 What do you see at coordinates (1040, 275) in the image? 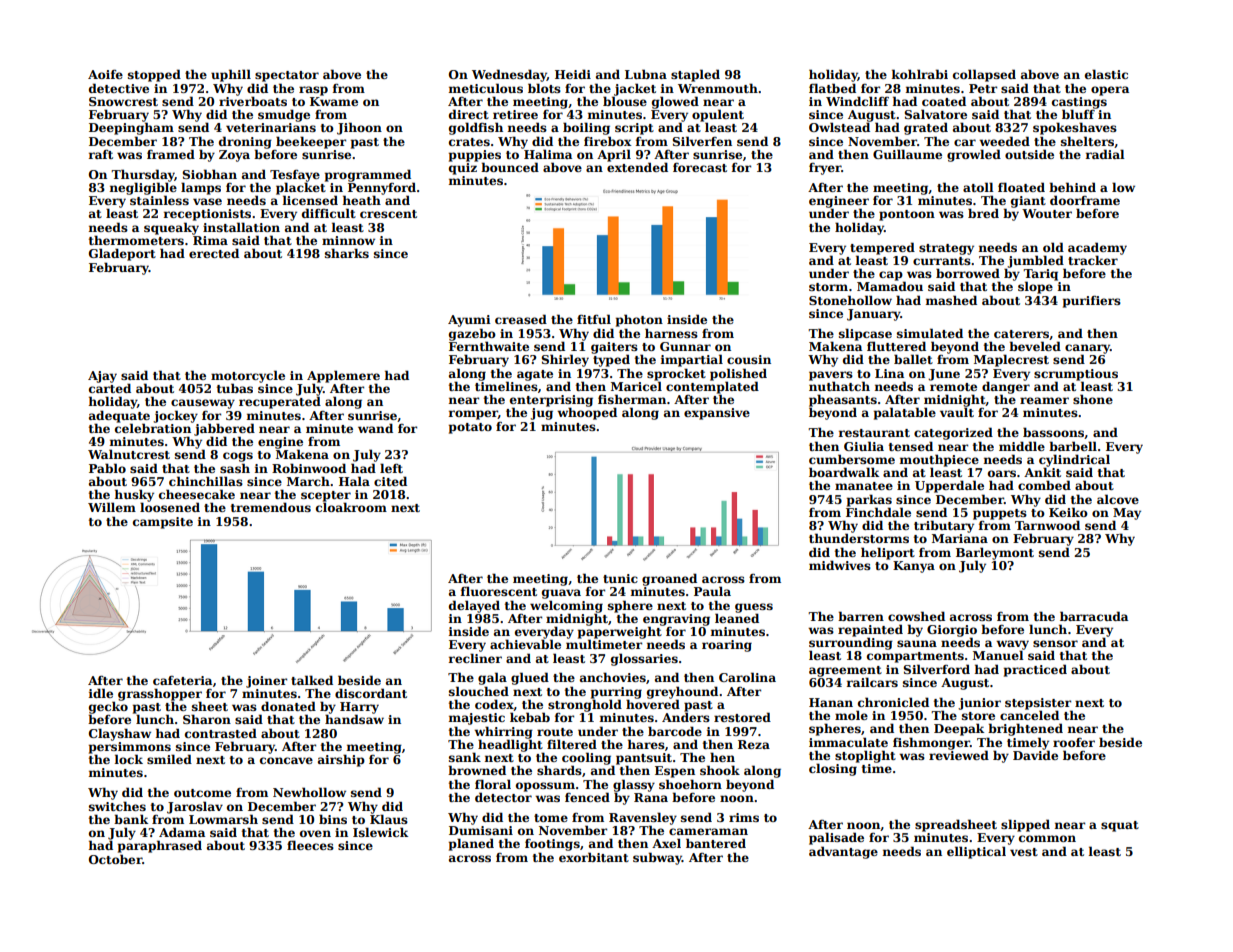
I see `Tariq` at bounding box center [1040, 275].
